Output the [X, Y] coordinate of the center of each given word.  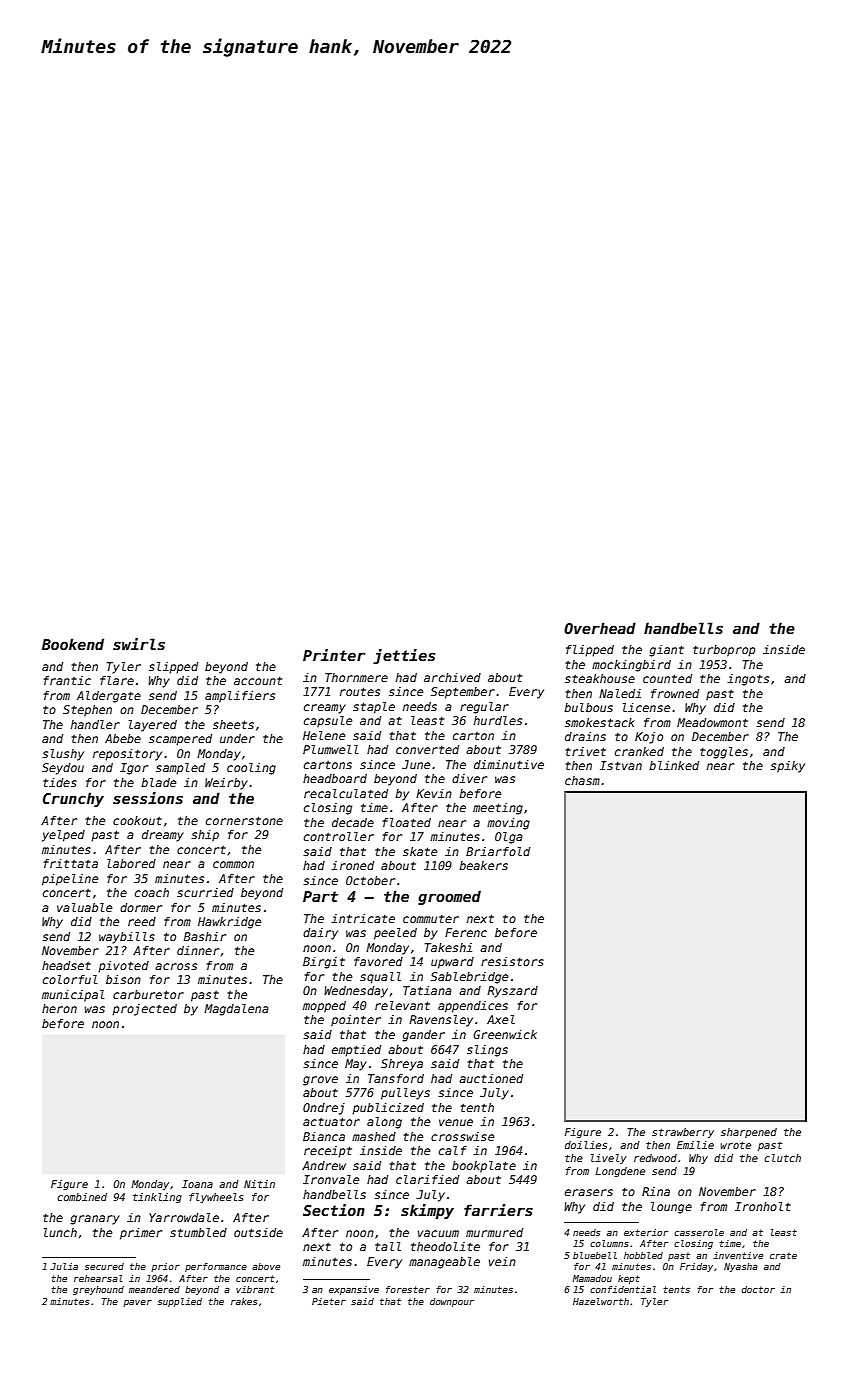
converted [427, 749]
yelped [63, 836]
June [416, 764]
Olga [509, 838]
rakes [244, 1301]
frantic [67, 680]
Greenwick [505, 1034]
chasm [582, 780]
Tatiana [427, 990]
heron [59, 1008]
